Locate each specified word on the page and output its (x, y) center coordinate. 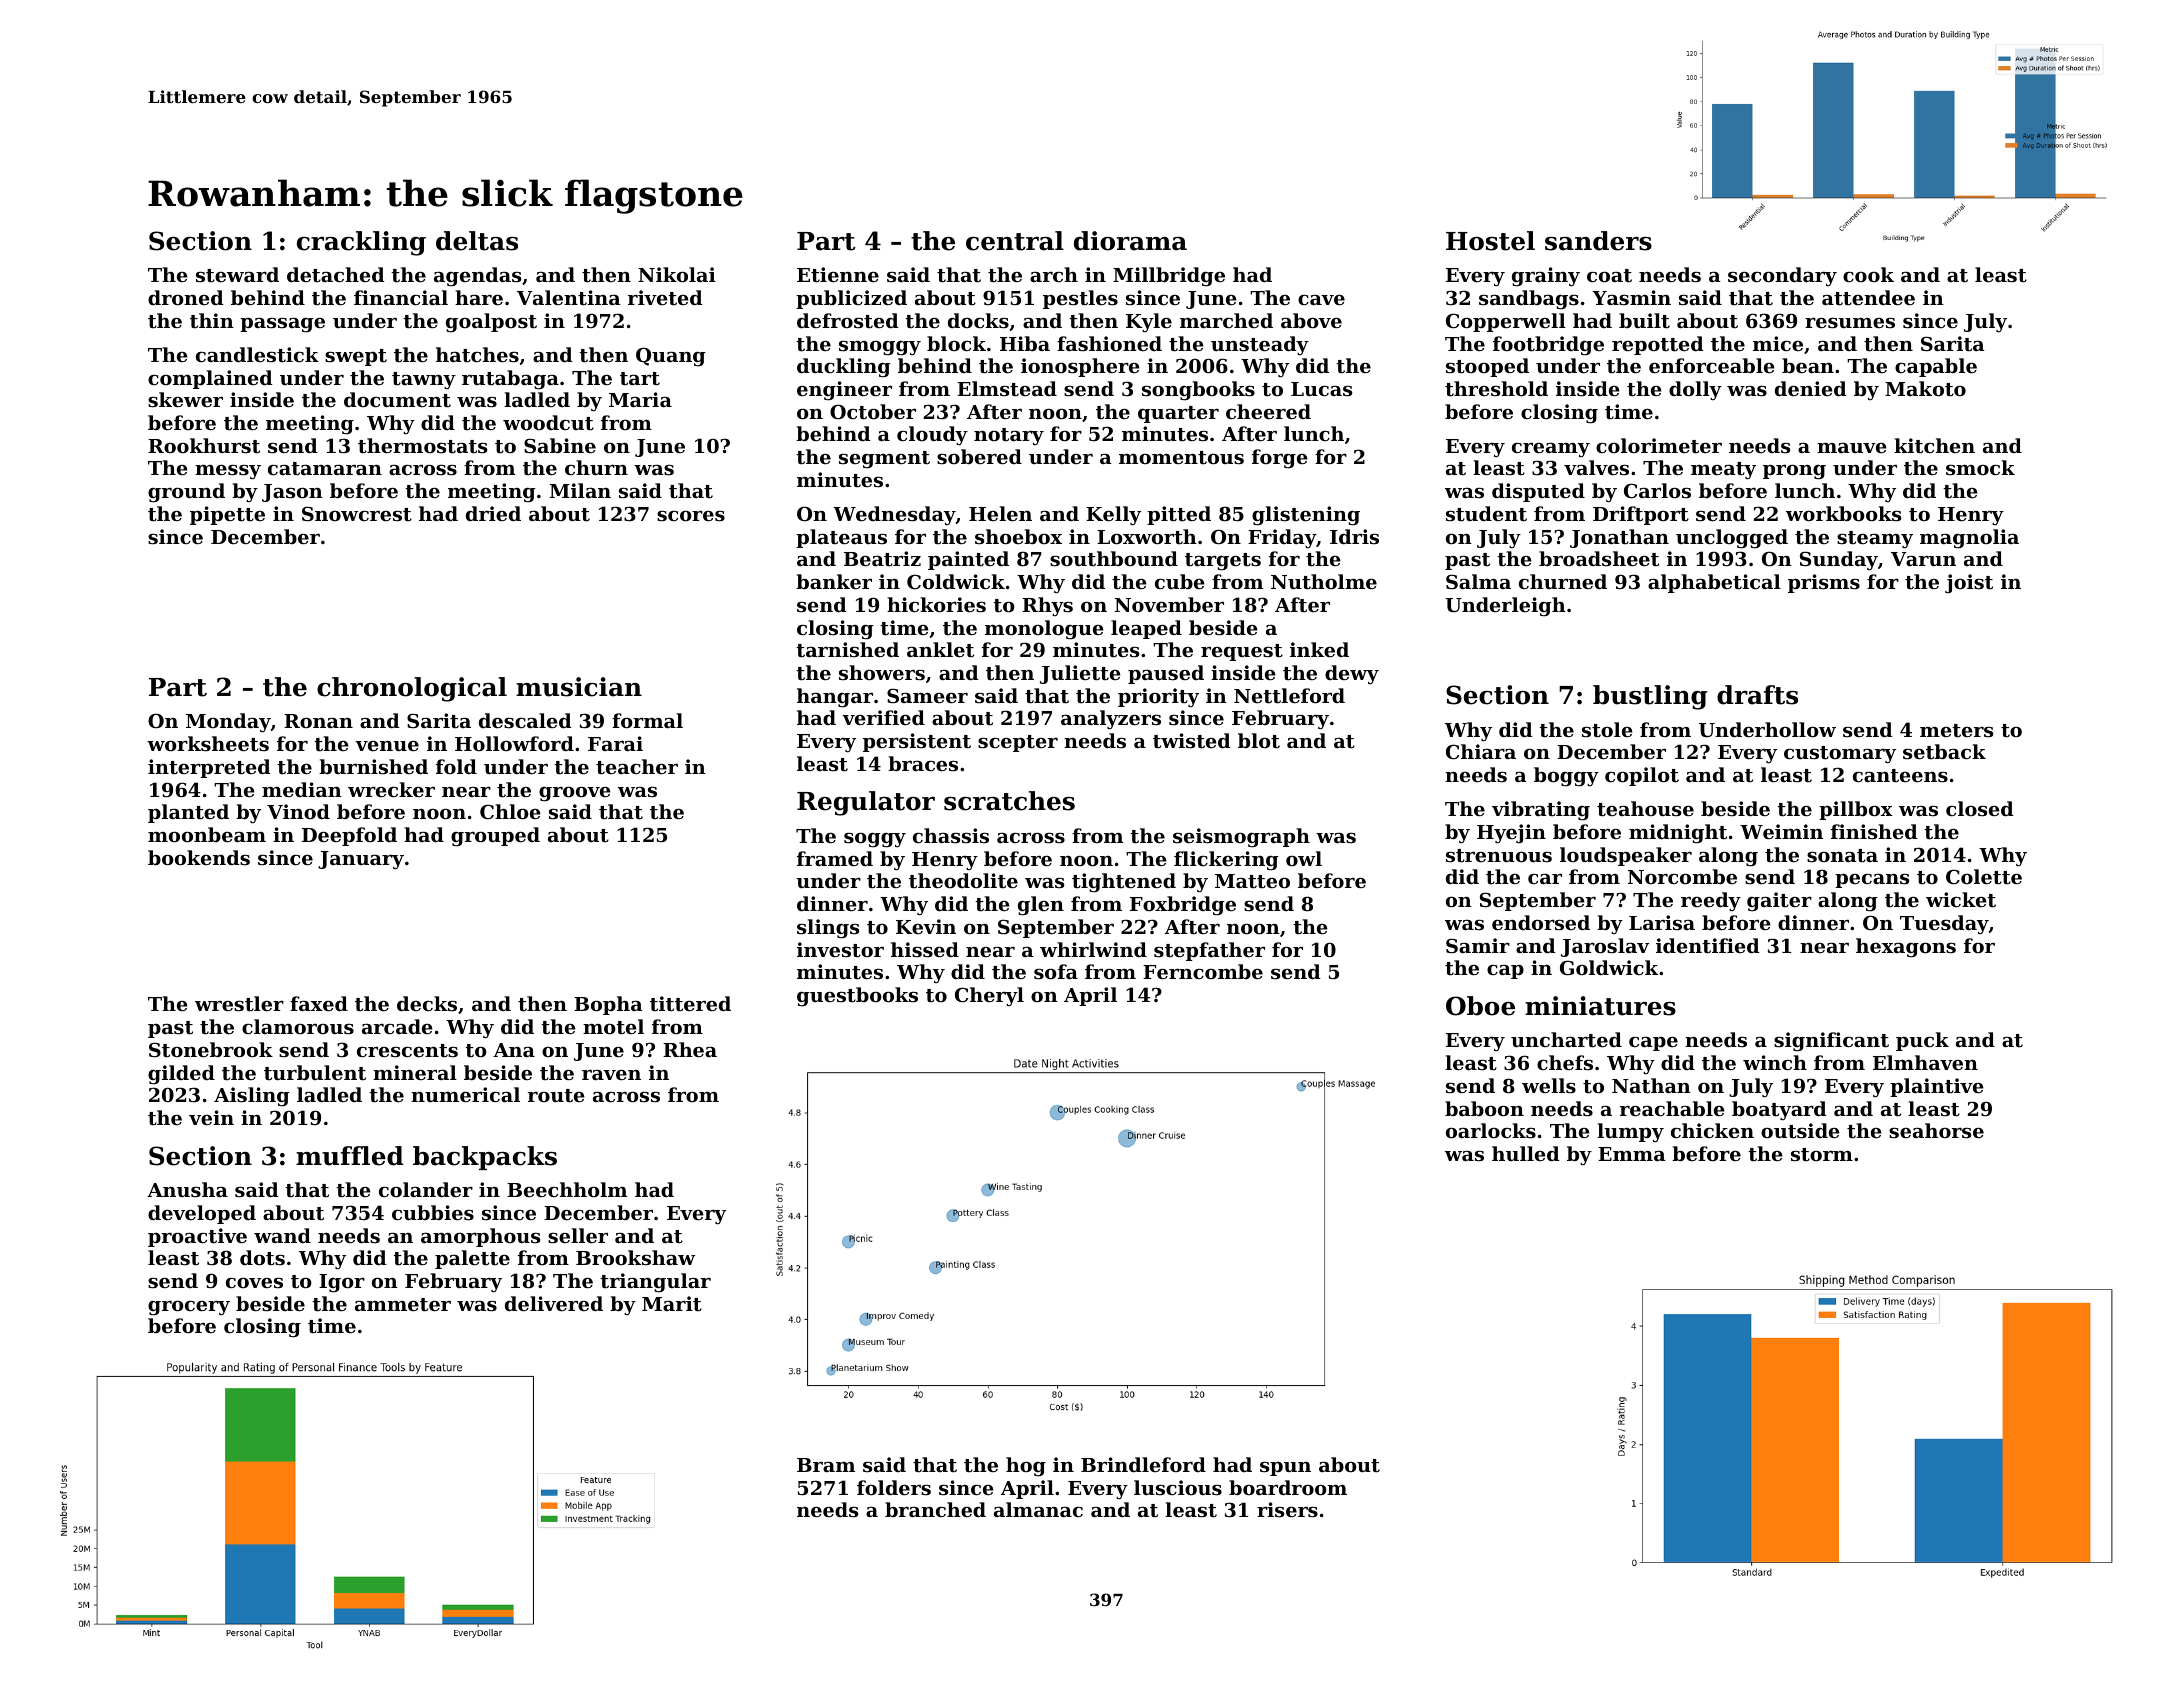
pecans (1872, 881)
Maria (640, 399)
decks (427, 1003)
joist (1969, 584)
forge (1280, 459)
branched (935, 1509)
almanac (1038, 1509)
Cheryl (989, 996)
